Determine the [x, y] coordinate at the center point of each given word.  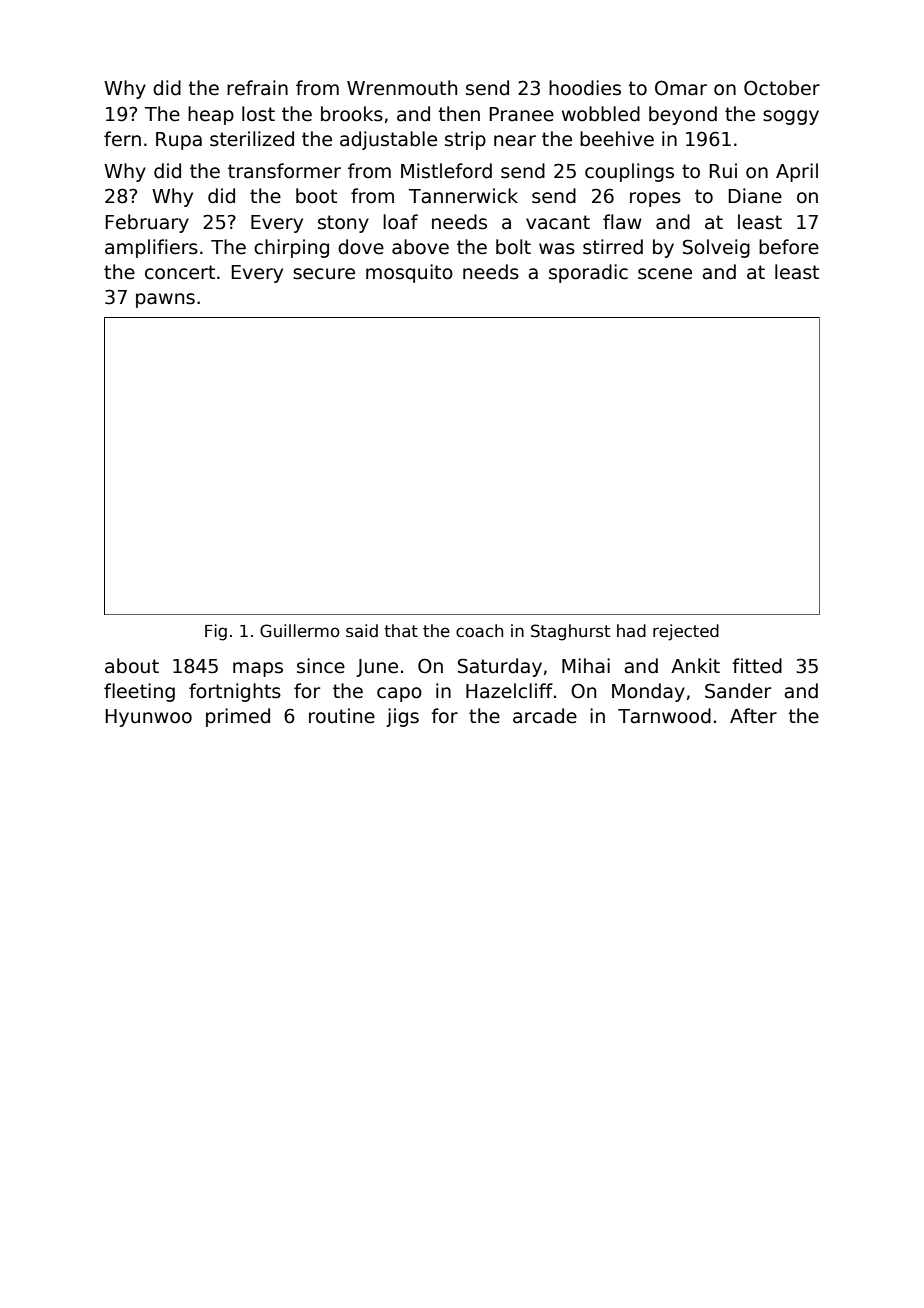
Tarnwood [664, 716]
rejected [686, 632]
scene [665, 274]
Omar [681, 88]
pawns [165, 300]
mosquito [409, 273]
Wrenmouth [402, 88]
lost [258, 114]
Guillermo [300, 631]
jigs [402, 717]
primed [238, 717]
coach [479, 631]
